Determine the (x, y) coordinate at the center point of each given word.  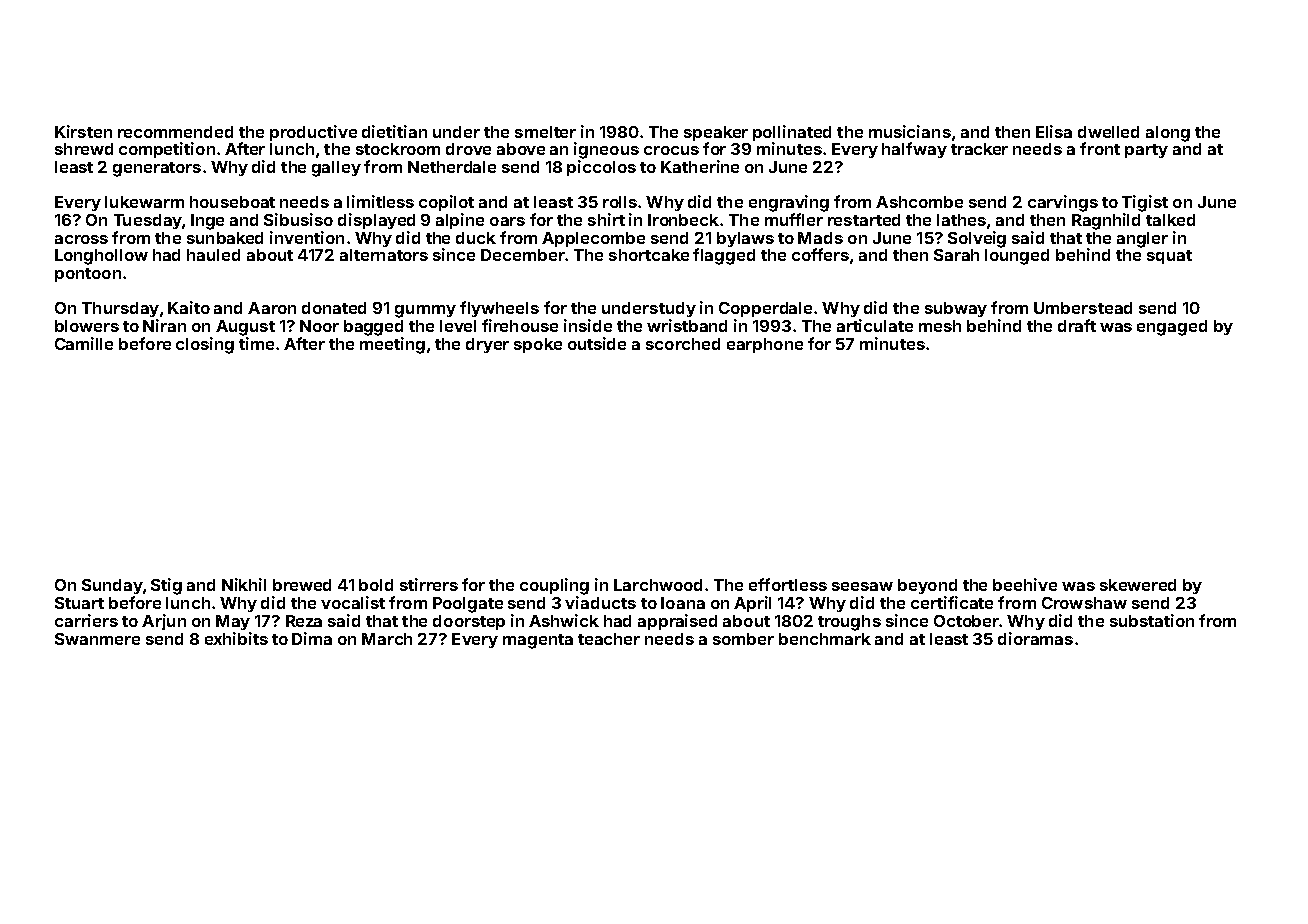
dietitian (394, 131)
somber (743, 639)
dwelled (1108, 132)
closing (205, 345)
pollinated (792, 133)
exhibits (236, 638)
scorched (683, 344)
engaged (1172, 328)
